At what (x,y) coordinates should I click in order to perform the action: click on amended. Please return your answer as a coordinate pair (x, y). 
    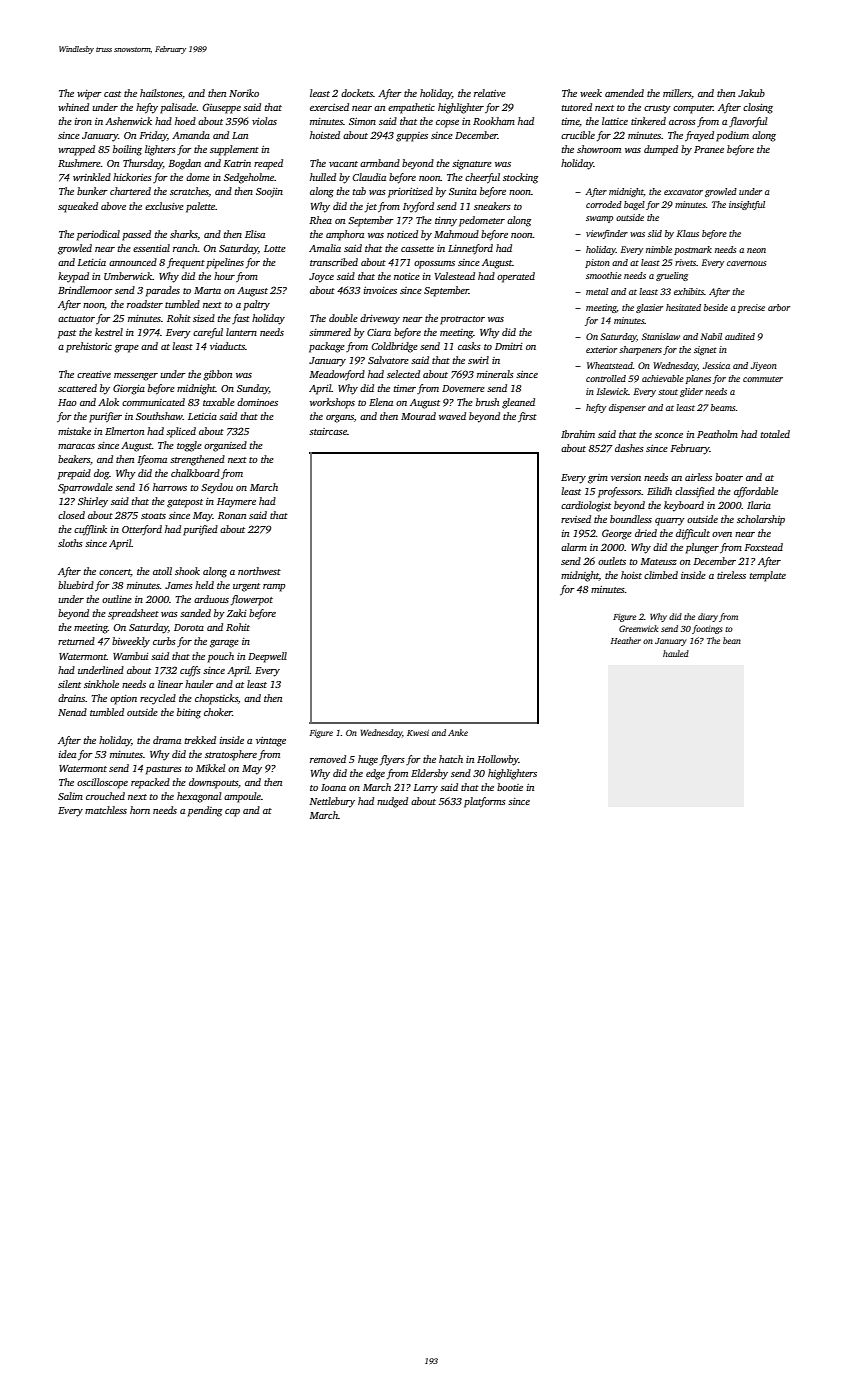
    Looking at the image, I should click on (624, 93).
